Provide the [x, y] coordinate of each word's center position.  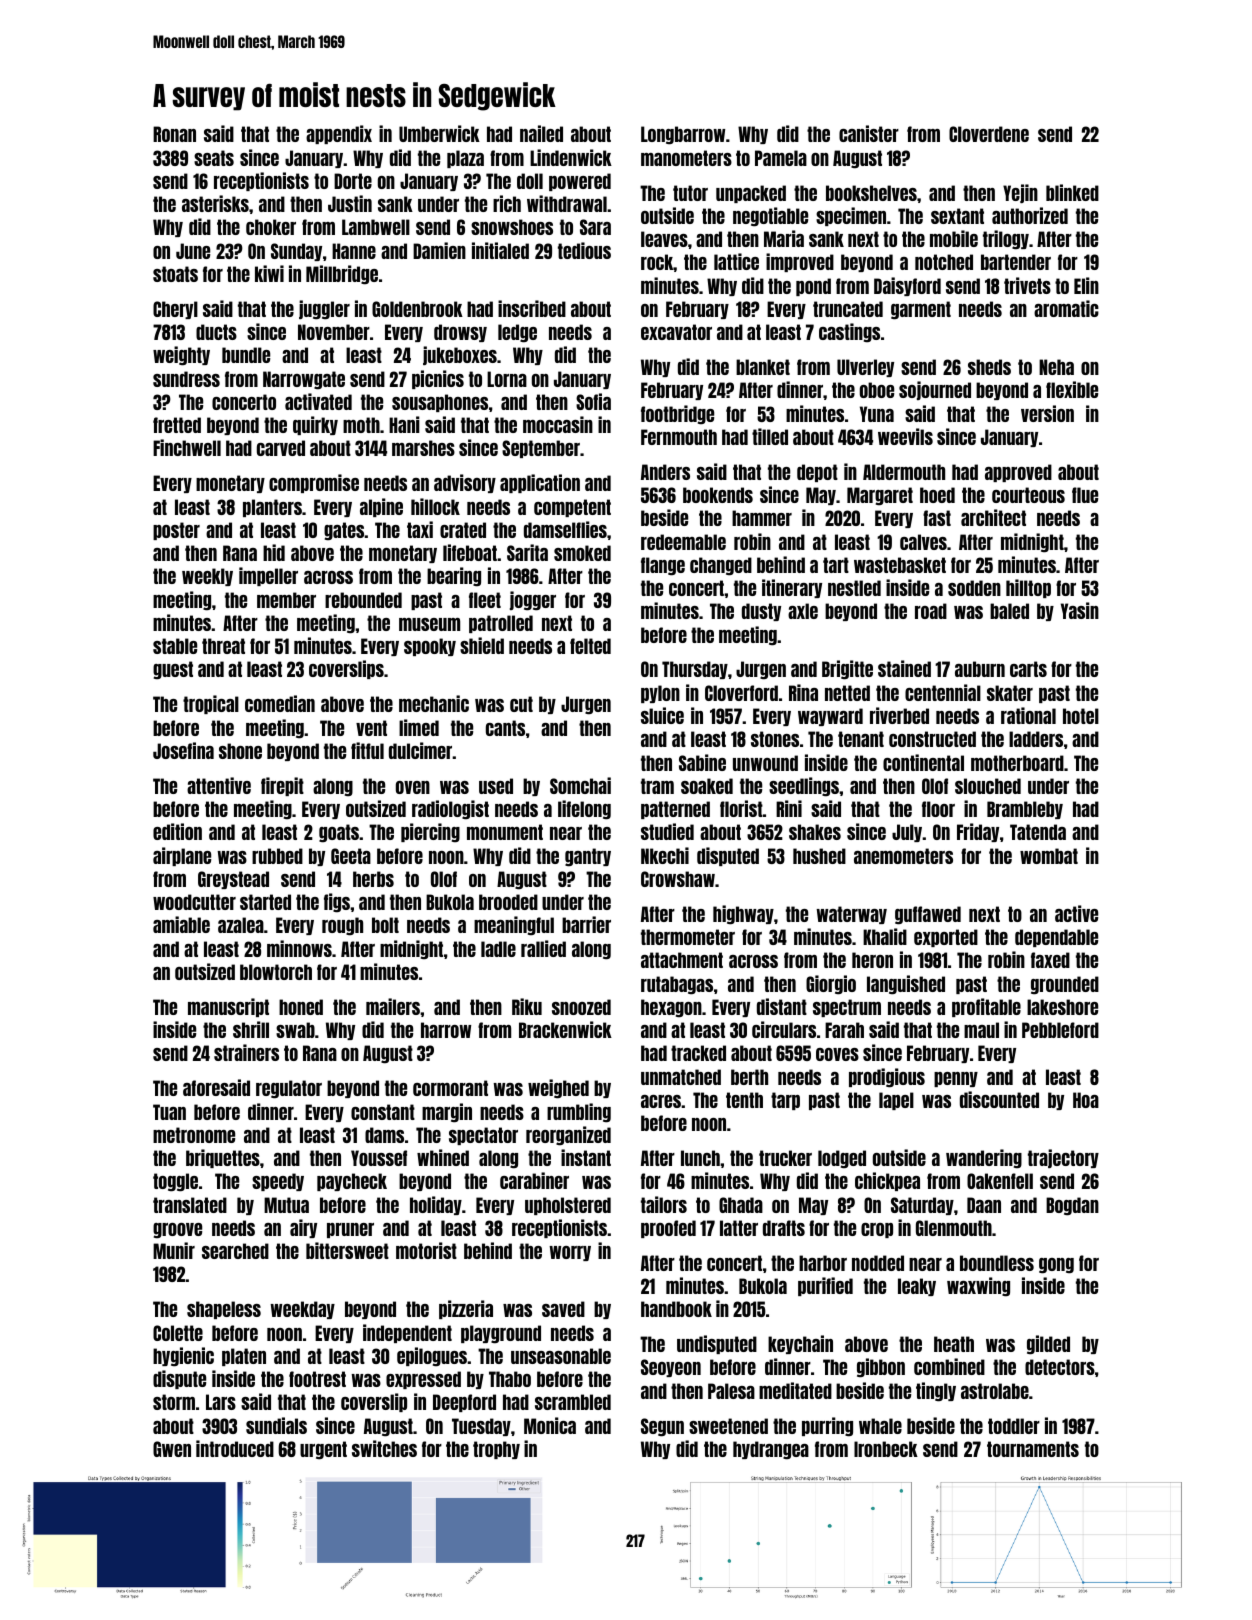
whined [443, 1157]
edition [177, 831]
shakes [815, 832]
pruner [350, 1230]
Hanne [354, 251]
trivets [1027, 285]
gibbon [881, 1368]
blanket [763, 367]
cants [505, 728]
